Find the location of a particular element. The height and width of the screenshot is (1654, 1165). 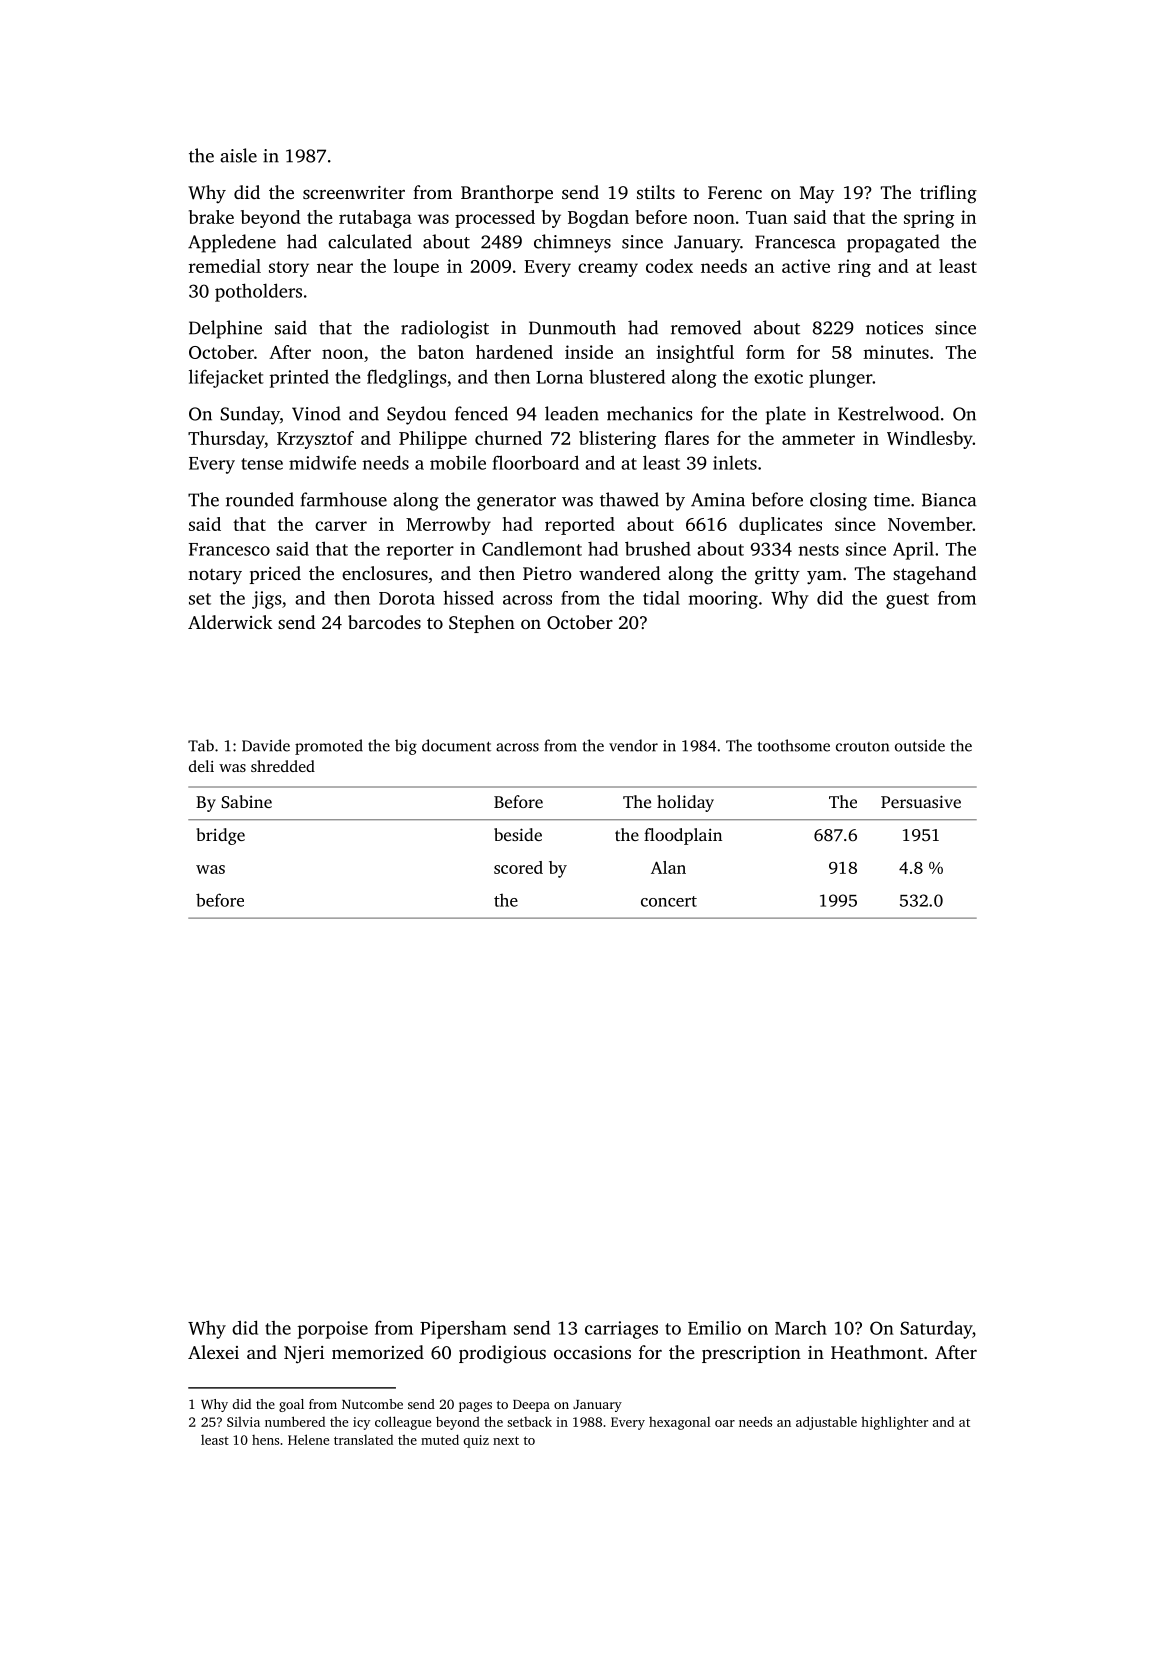

Helene is located at coordinates (308, 1439).
